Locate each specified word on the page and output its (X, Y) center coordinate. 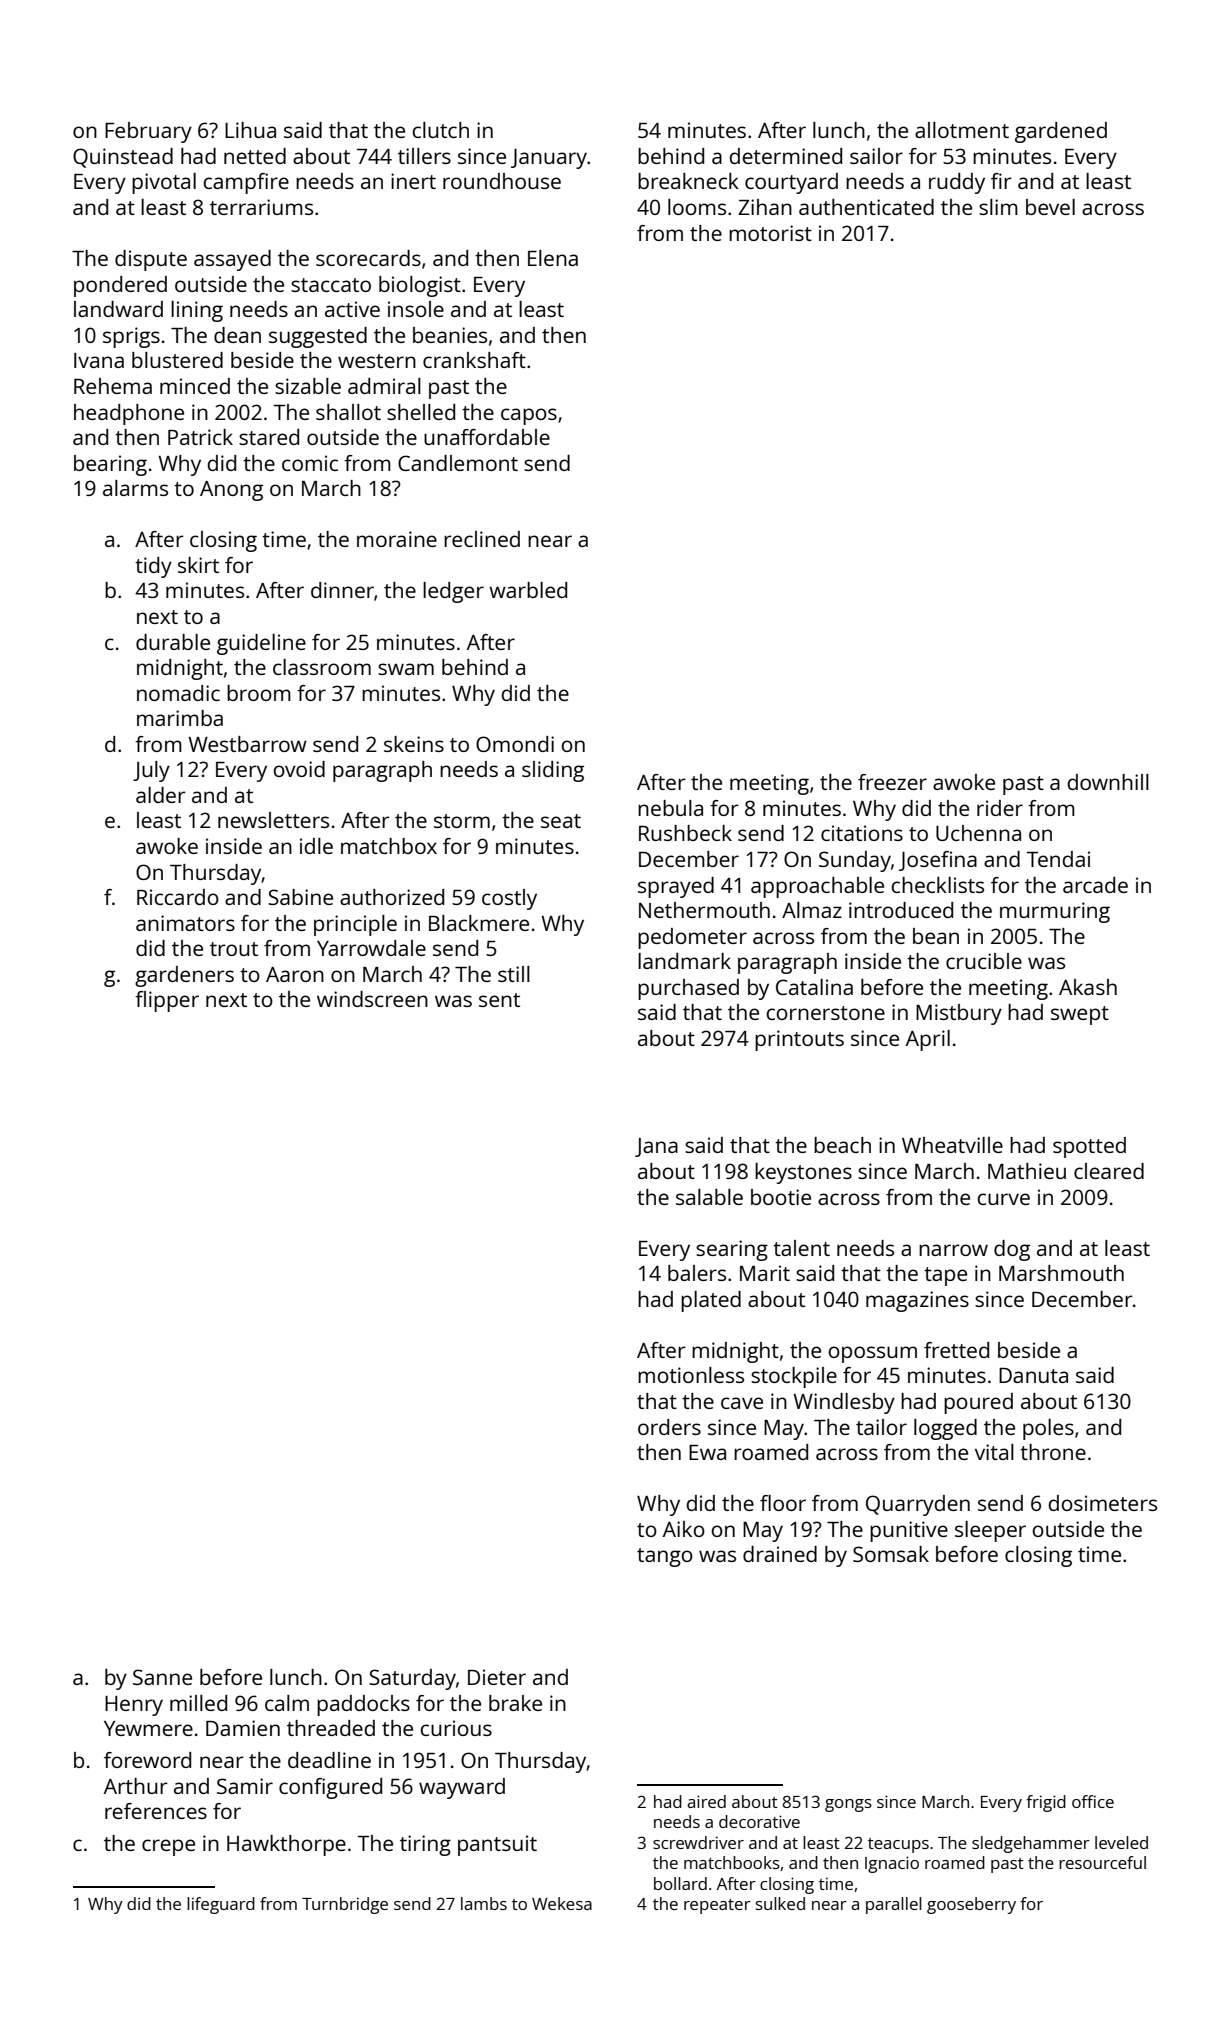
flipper (167, 1001)
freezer (892, 782)
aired (706, 1801)
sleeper (990, 1531)
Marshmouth (1061, 1273)
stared (269, 437)
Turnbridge (345, 1905)
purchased (688, 989)
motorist (770, 233)
